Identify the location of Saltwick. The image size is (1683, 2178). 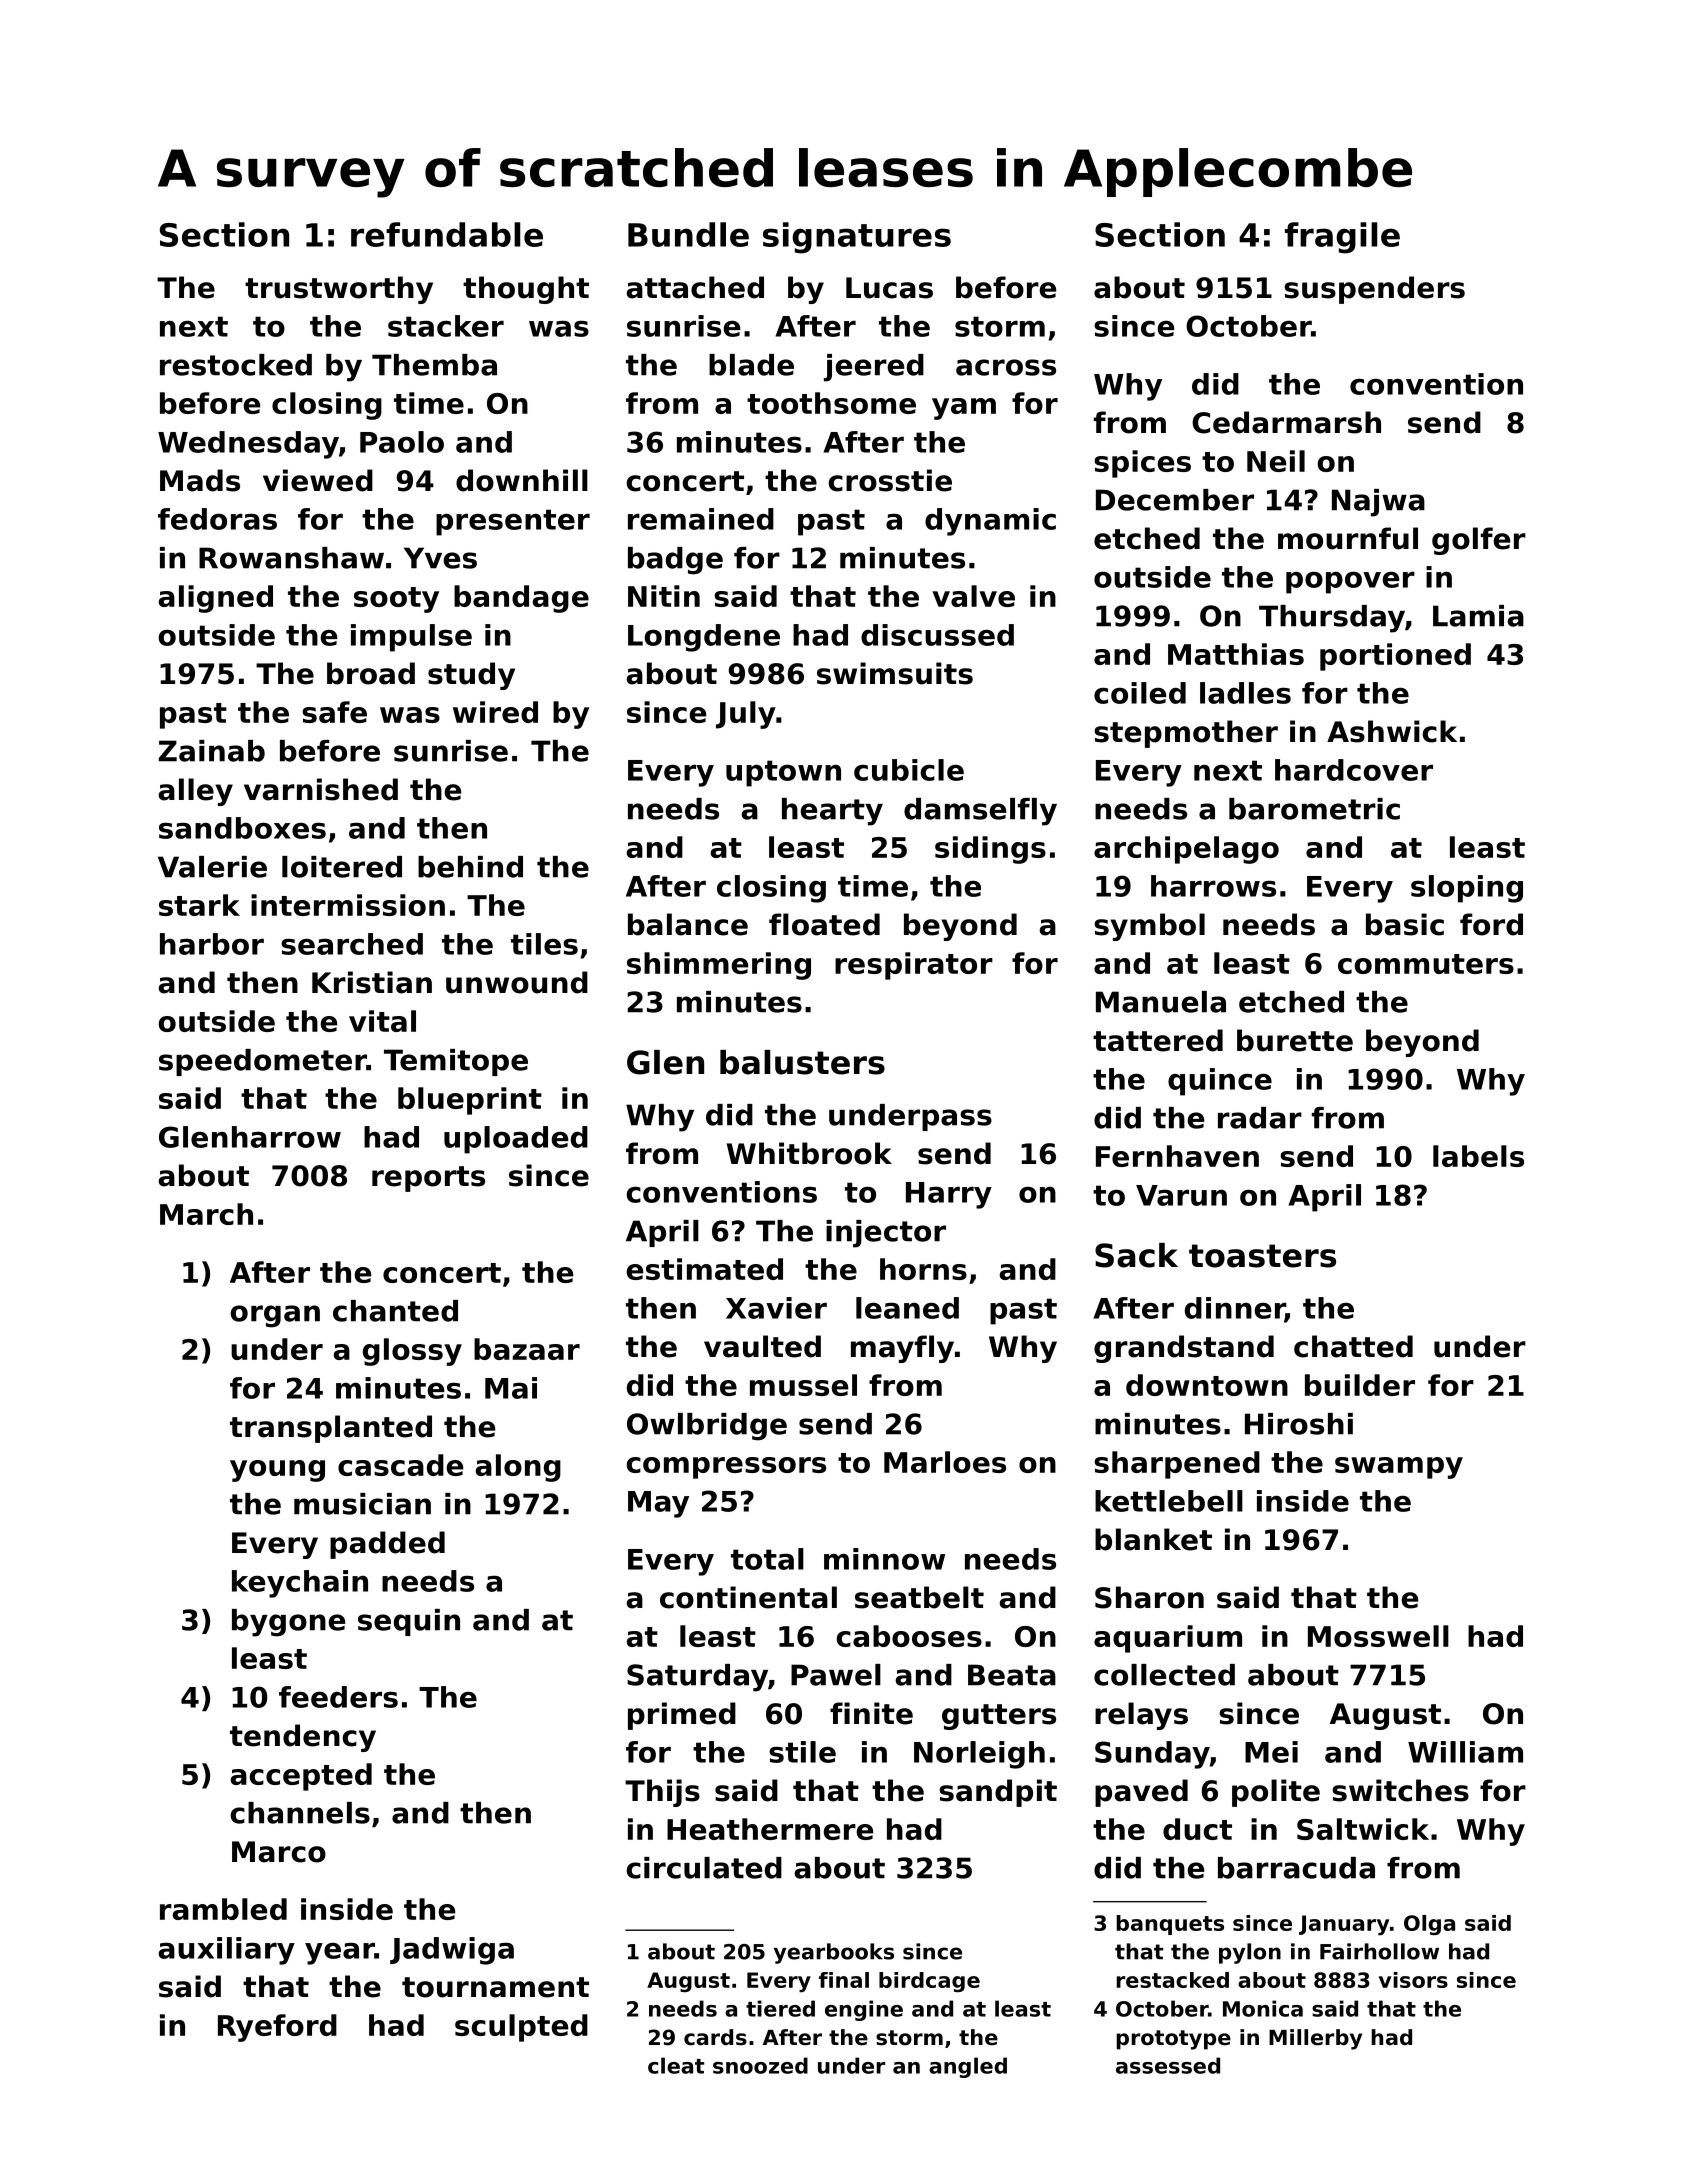
(1363, 1829).
